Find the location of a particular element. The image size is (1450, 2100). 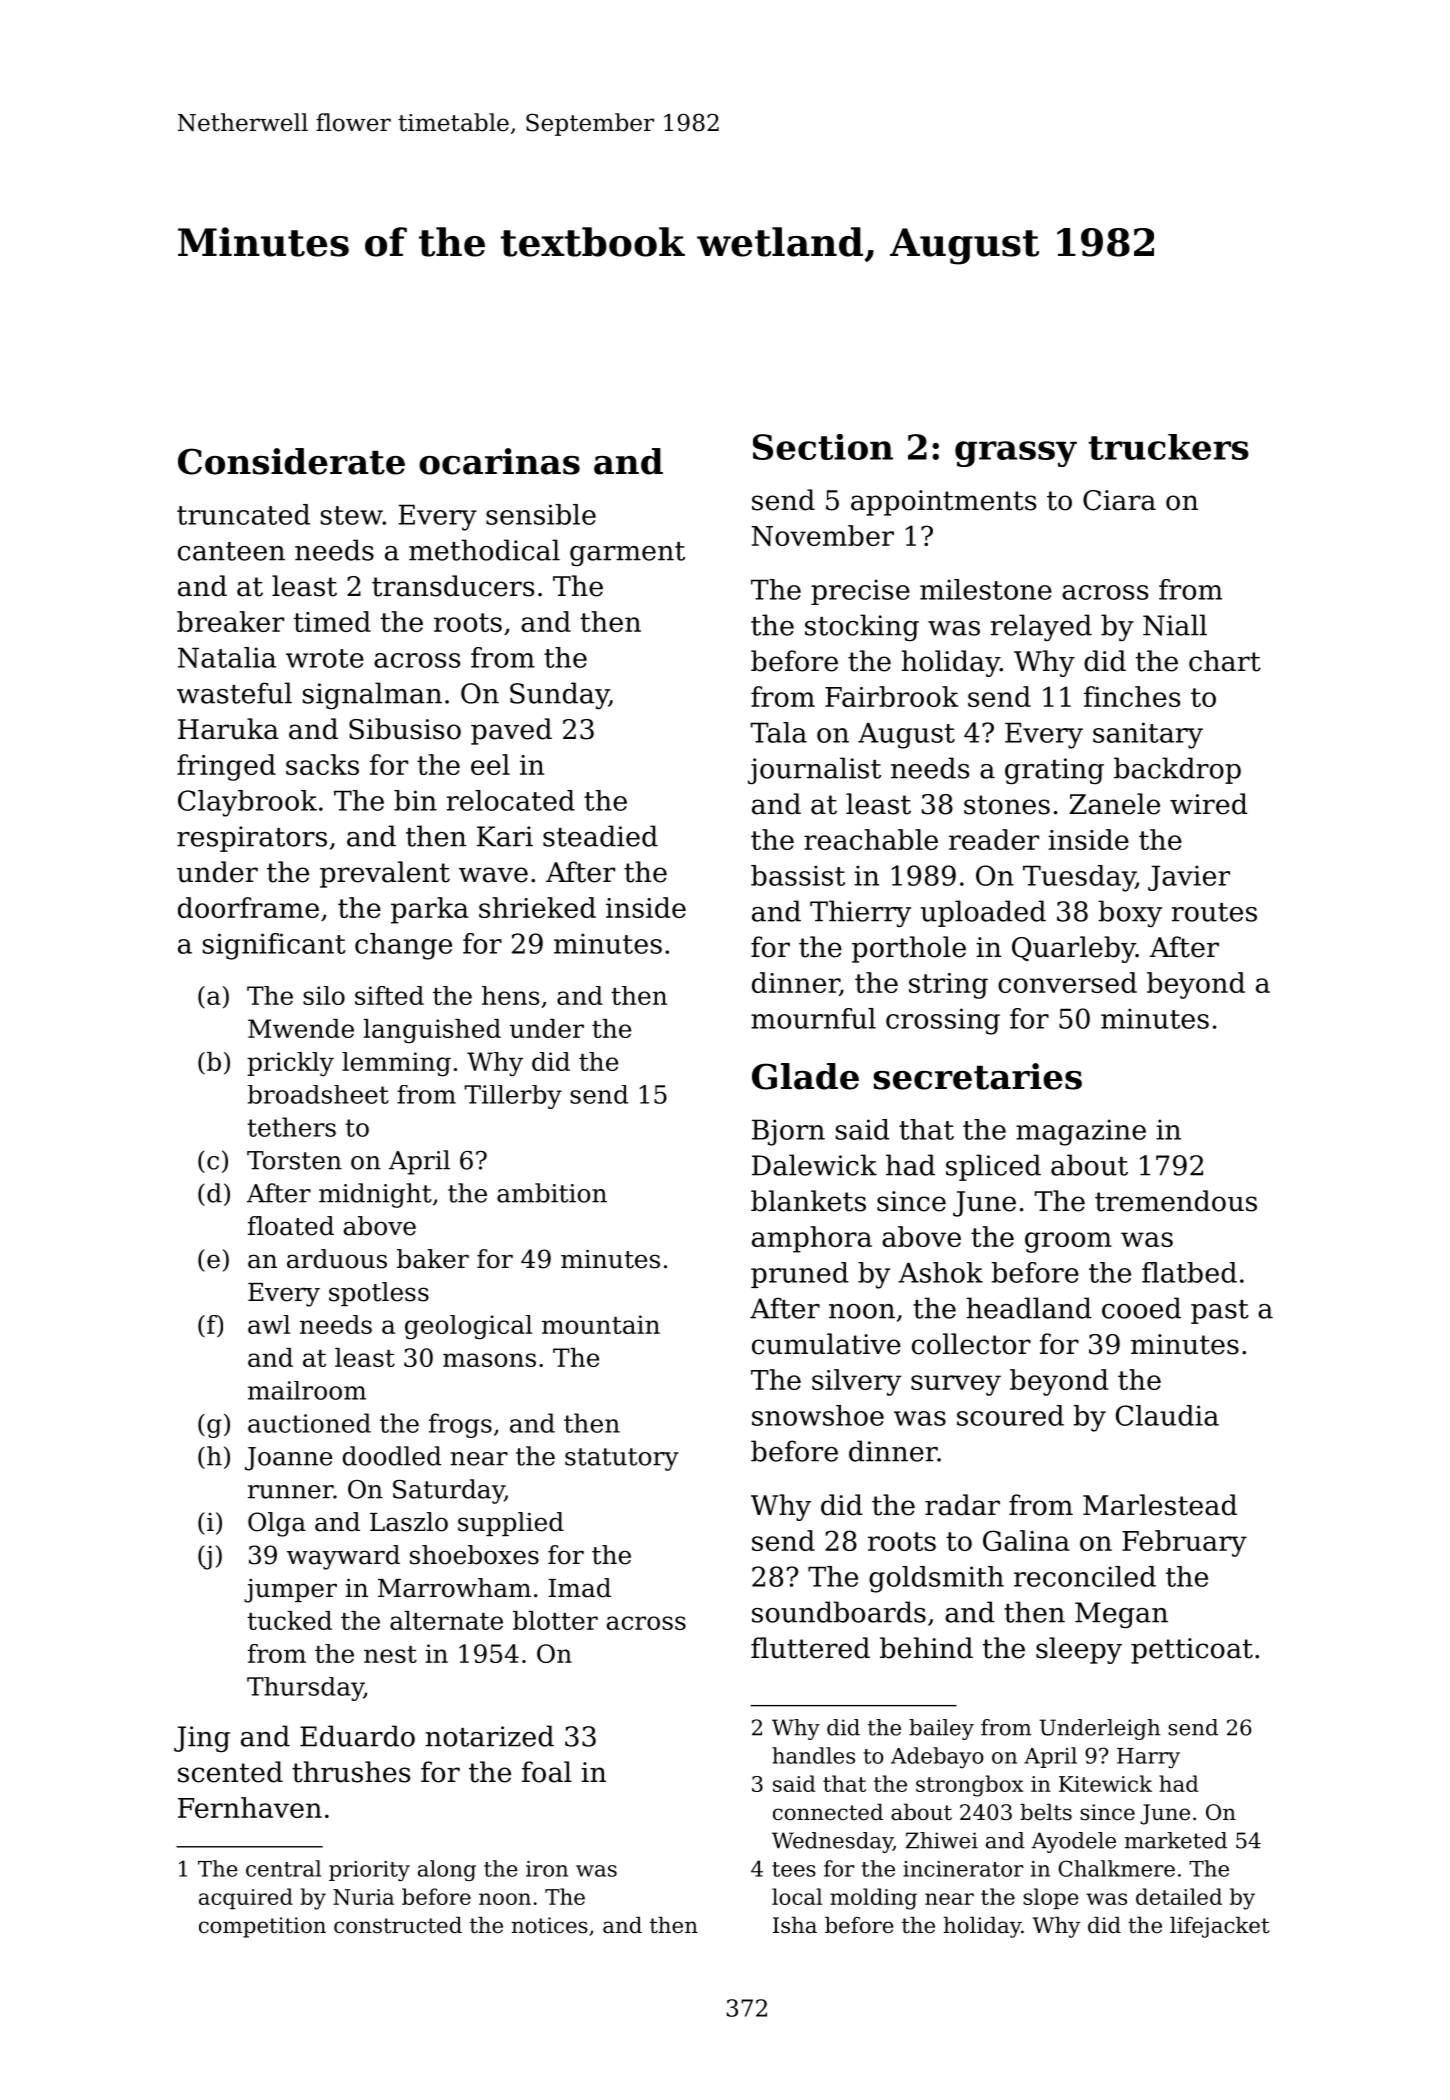

Laszlo is located at coordinates (409, 1522).
